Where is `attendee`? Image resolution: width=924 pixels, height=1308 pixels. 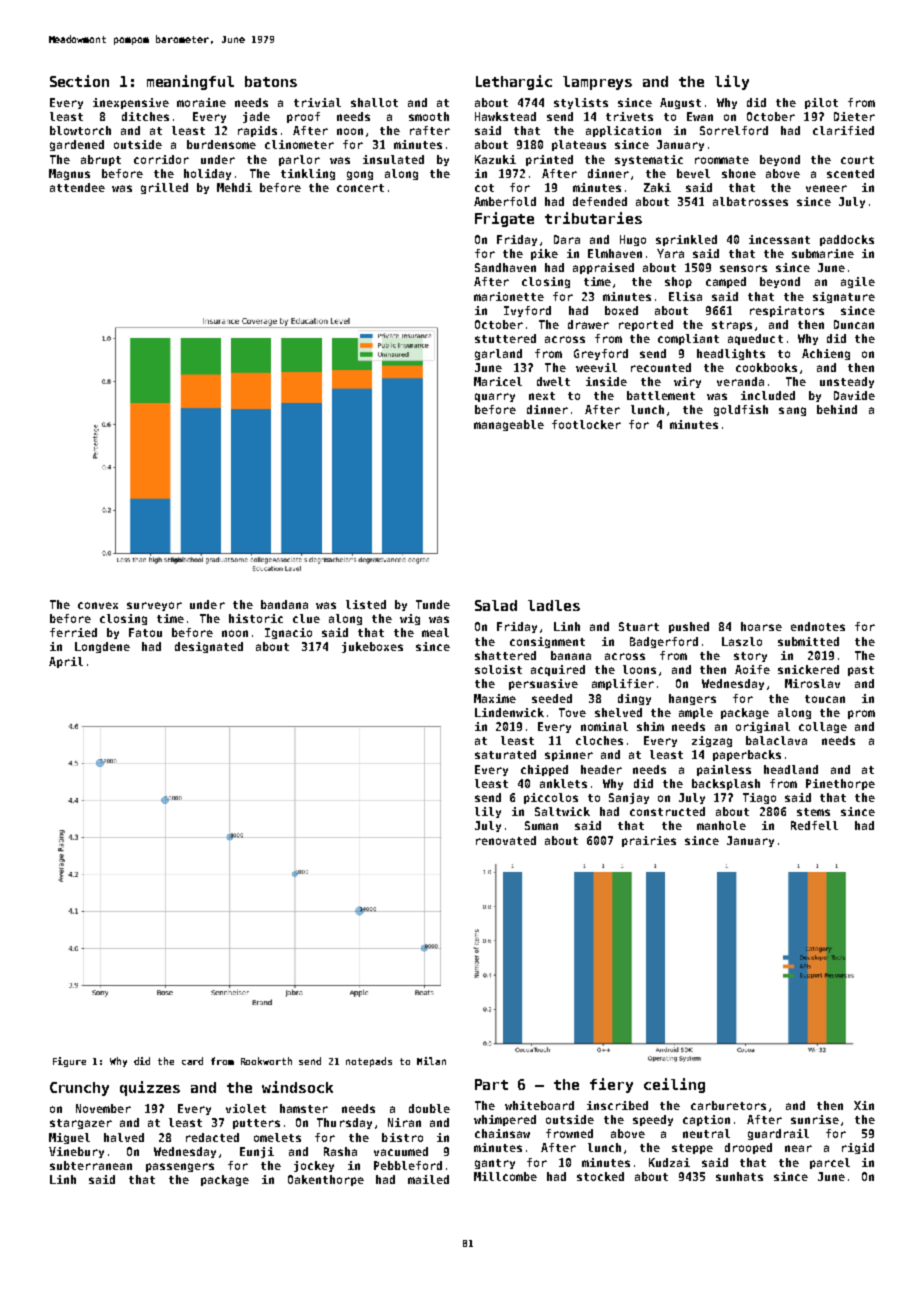 attendee is located at coordinates (77, 187).
